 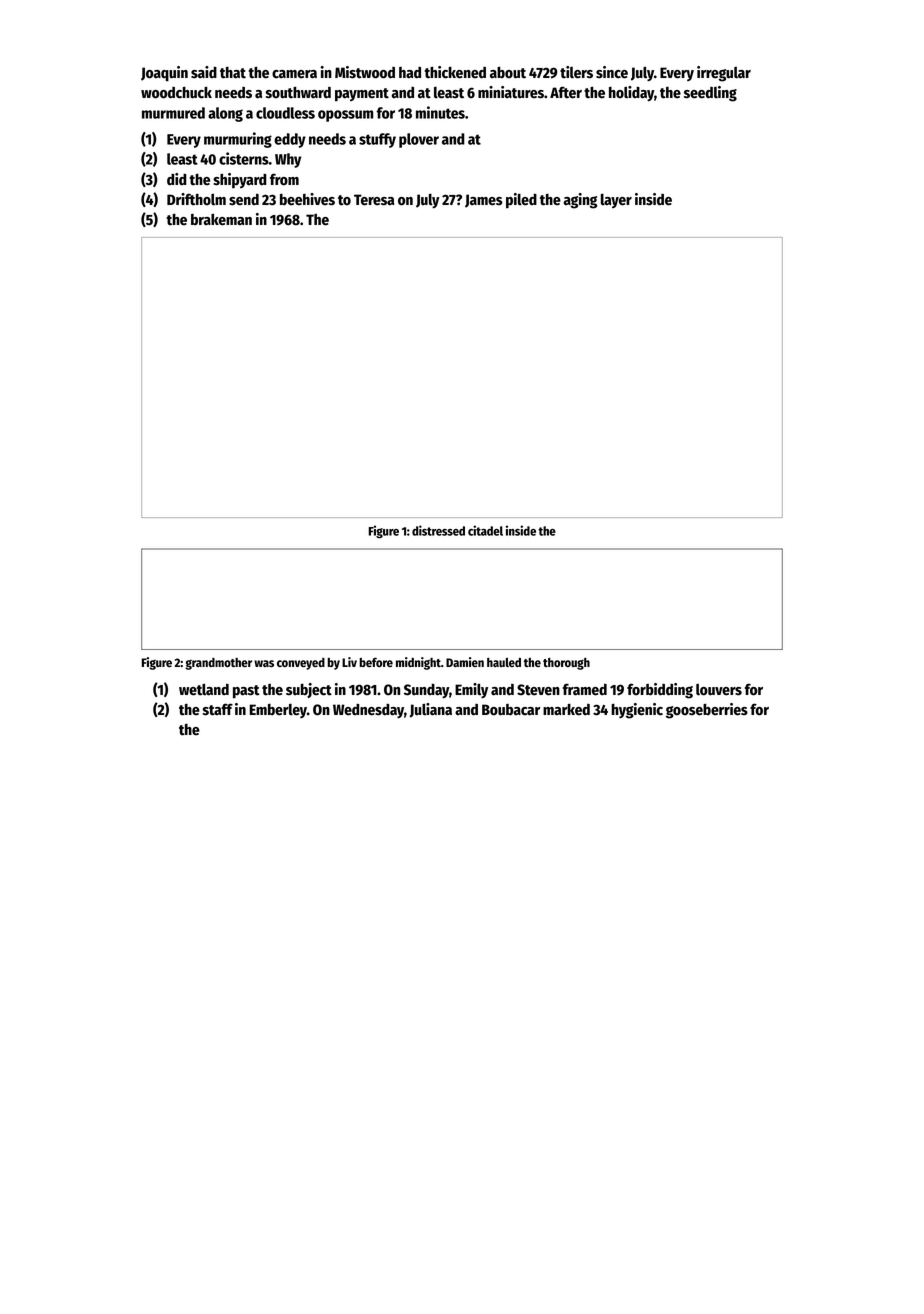 I want to click on Liv, so click(x=349, y=662).
